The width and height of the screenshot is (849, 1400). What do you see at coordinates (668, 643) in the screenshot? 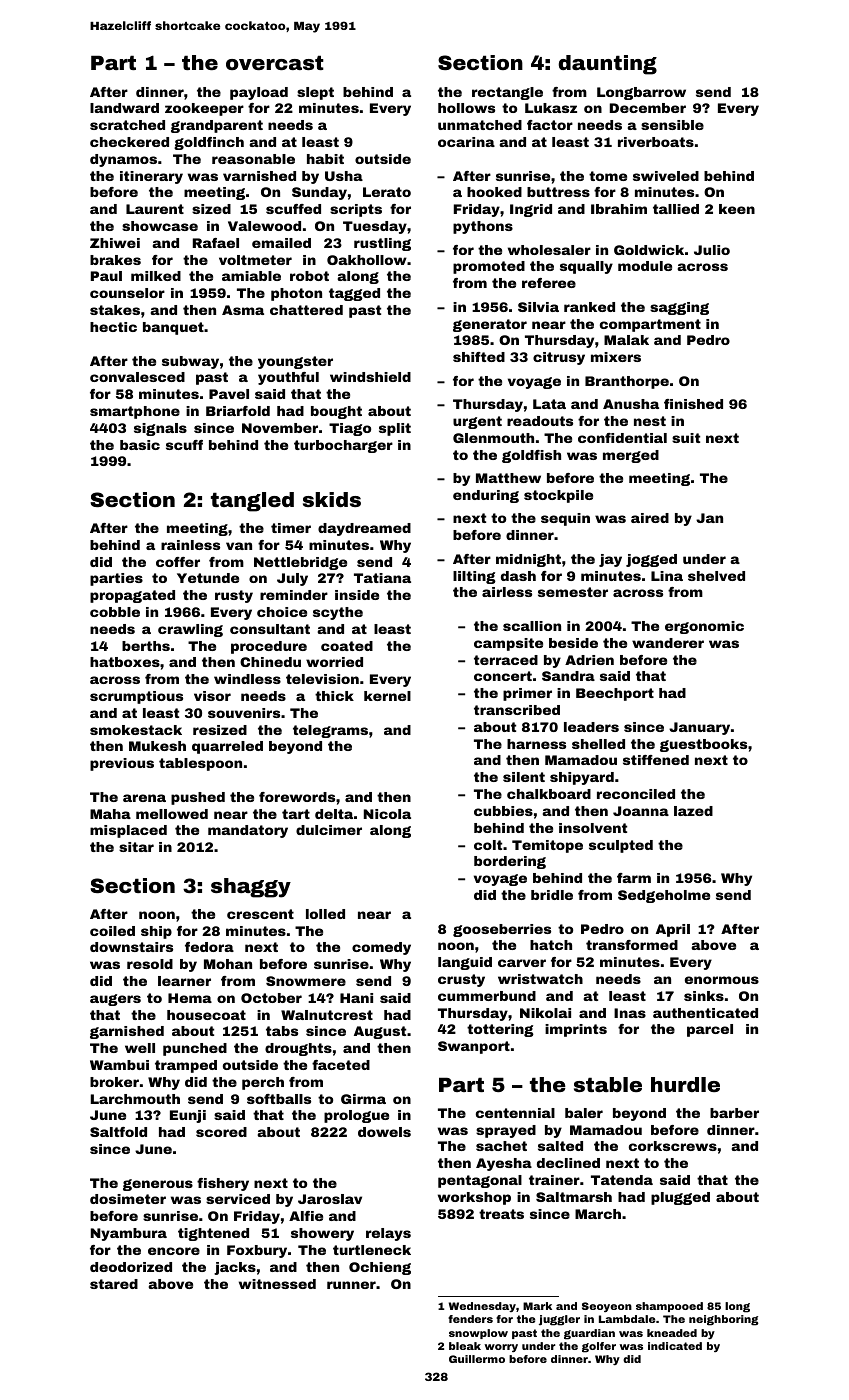
I see `wanderer` at bounding box center [668, 643].
